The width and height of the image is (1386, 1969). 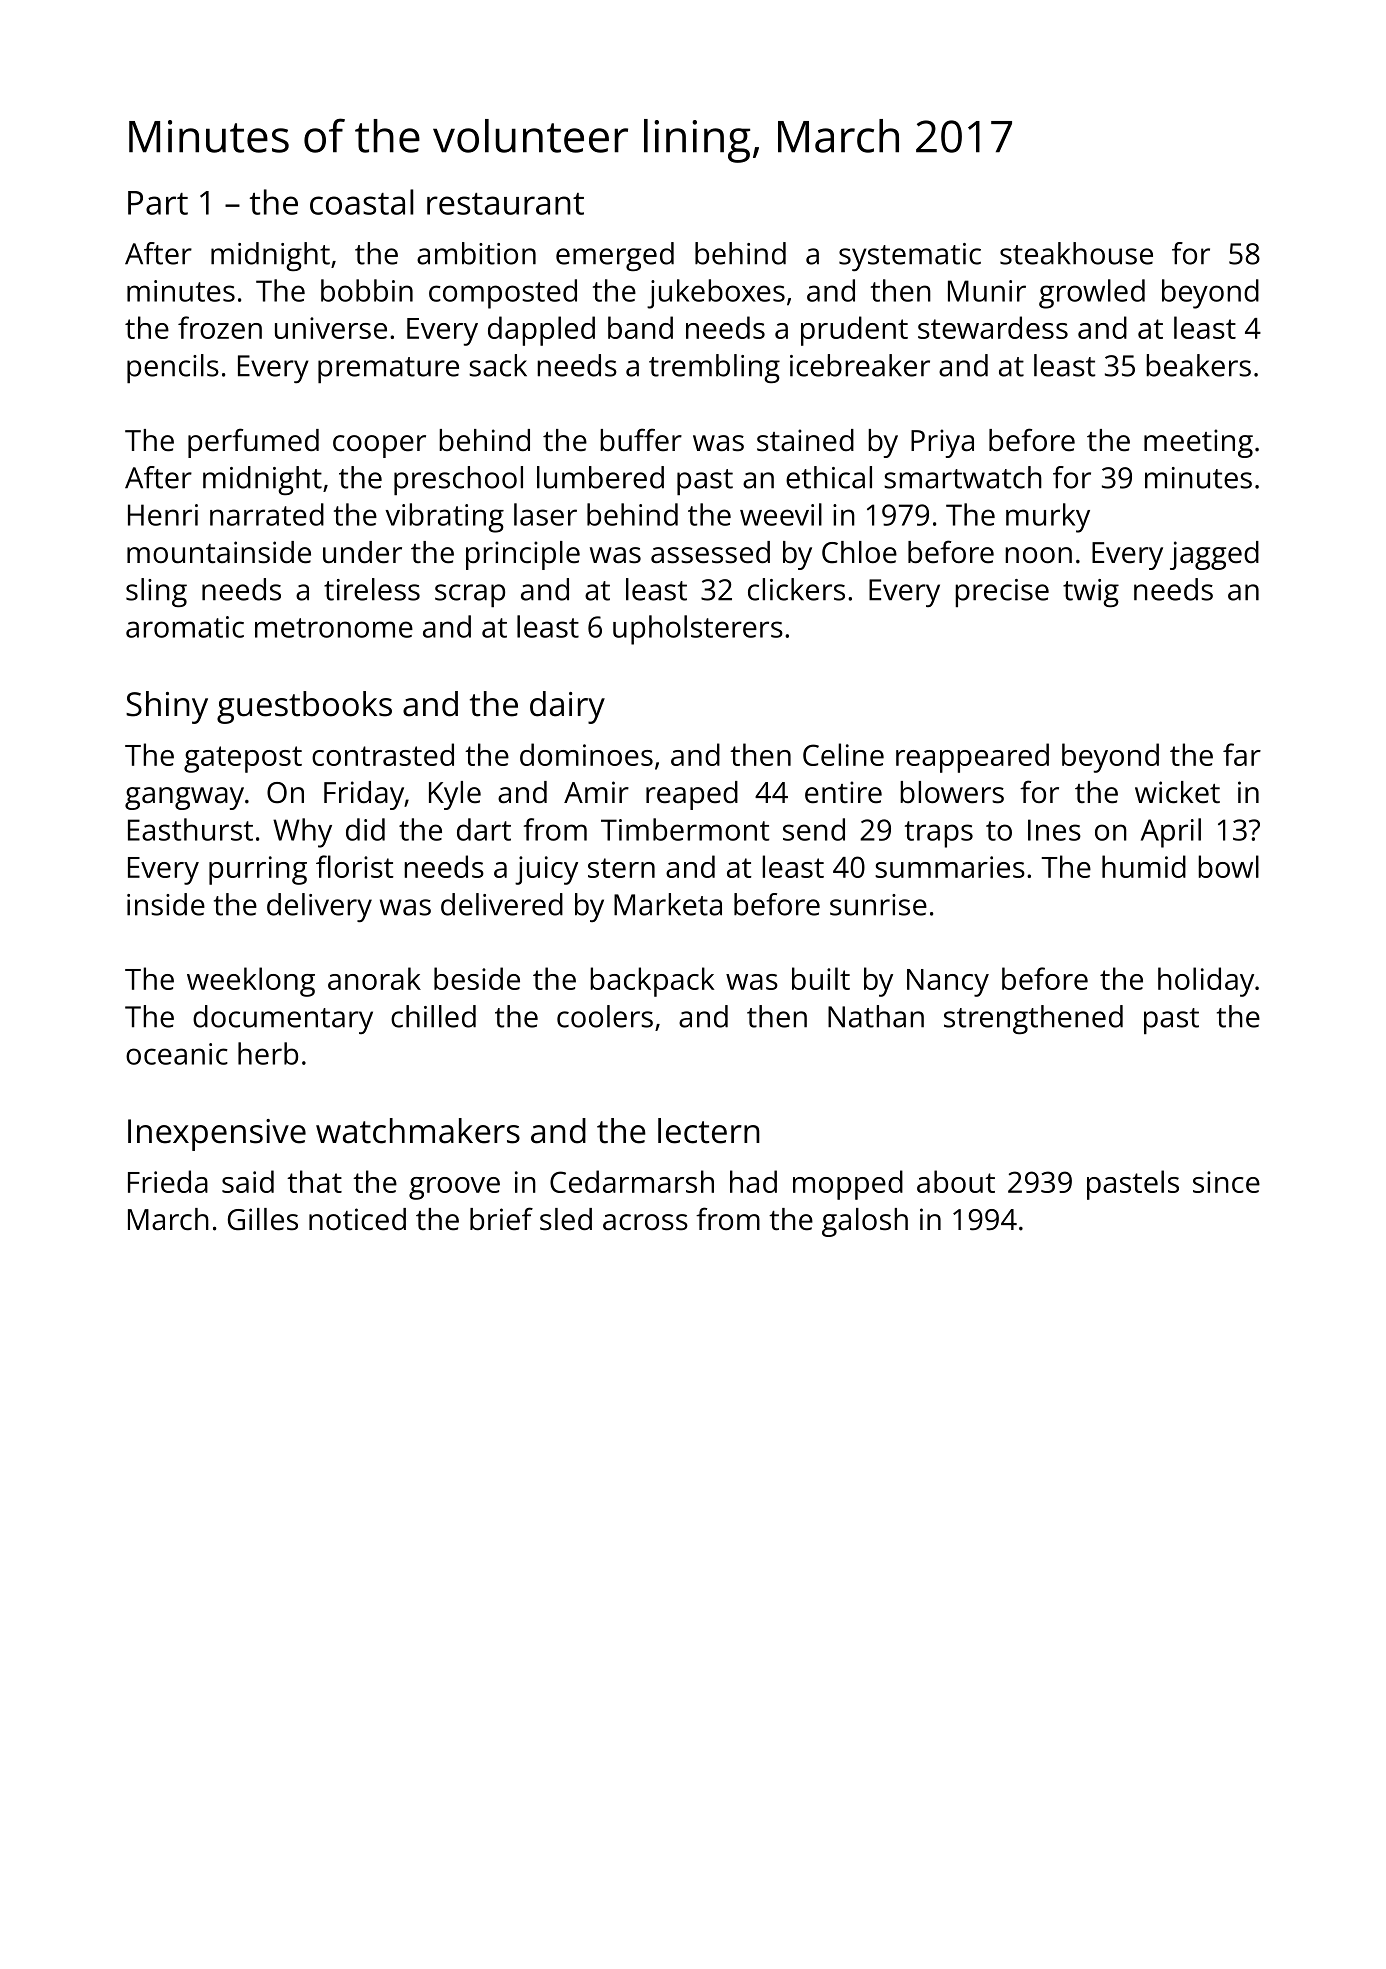 I want to click on beakers, so click(x=1198, y=365).
